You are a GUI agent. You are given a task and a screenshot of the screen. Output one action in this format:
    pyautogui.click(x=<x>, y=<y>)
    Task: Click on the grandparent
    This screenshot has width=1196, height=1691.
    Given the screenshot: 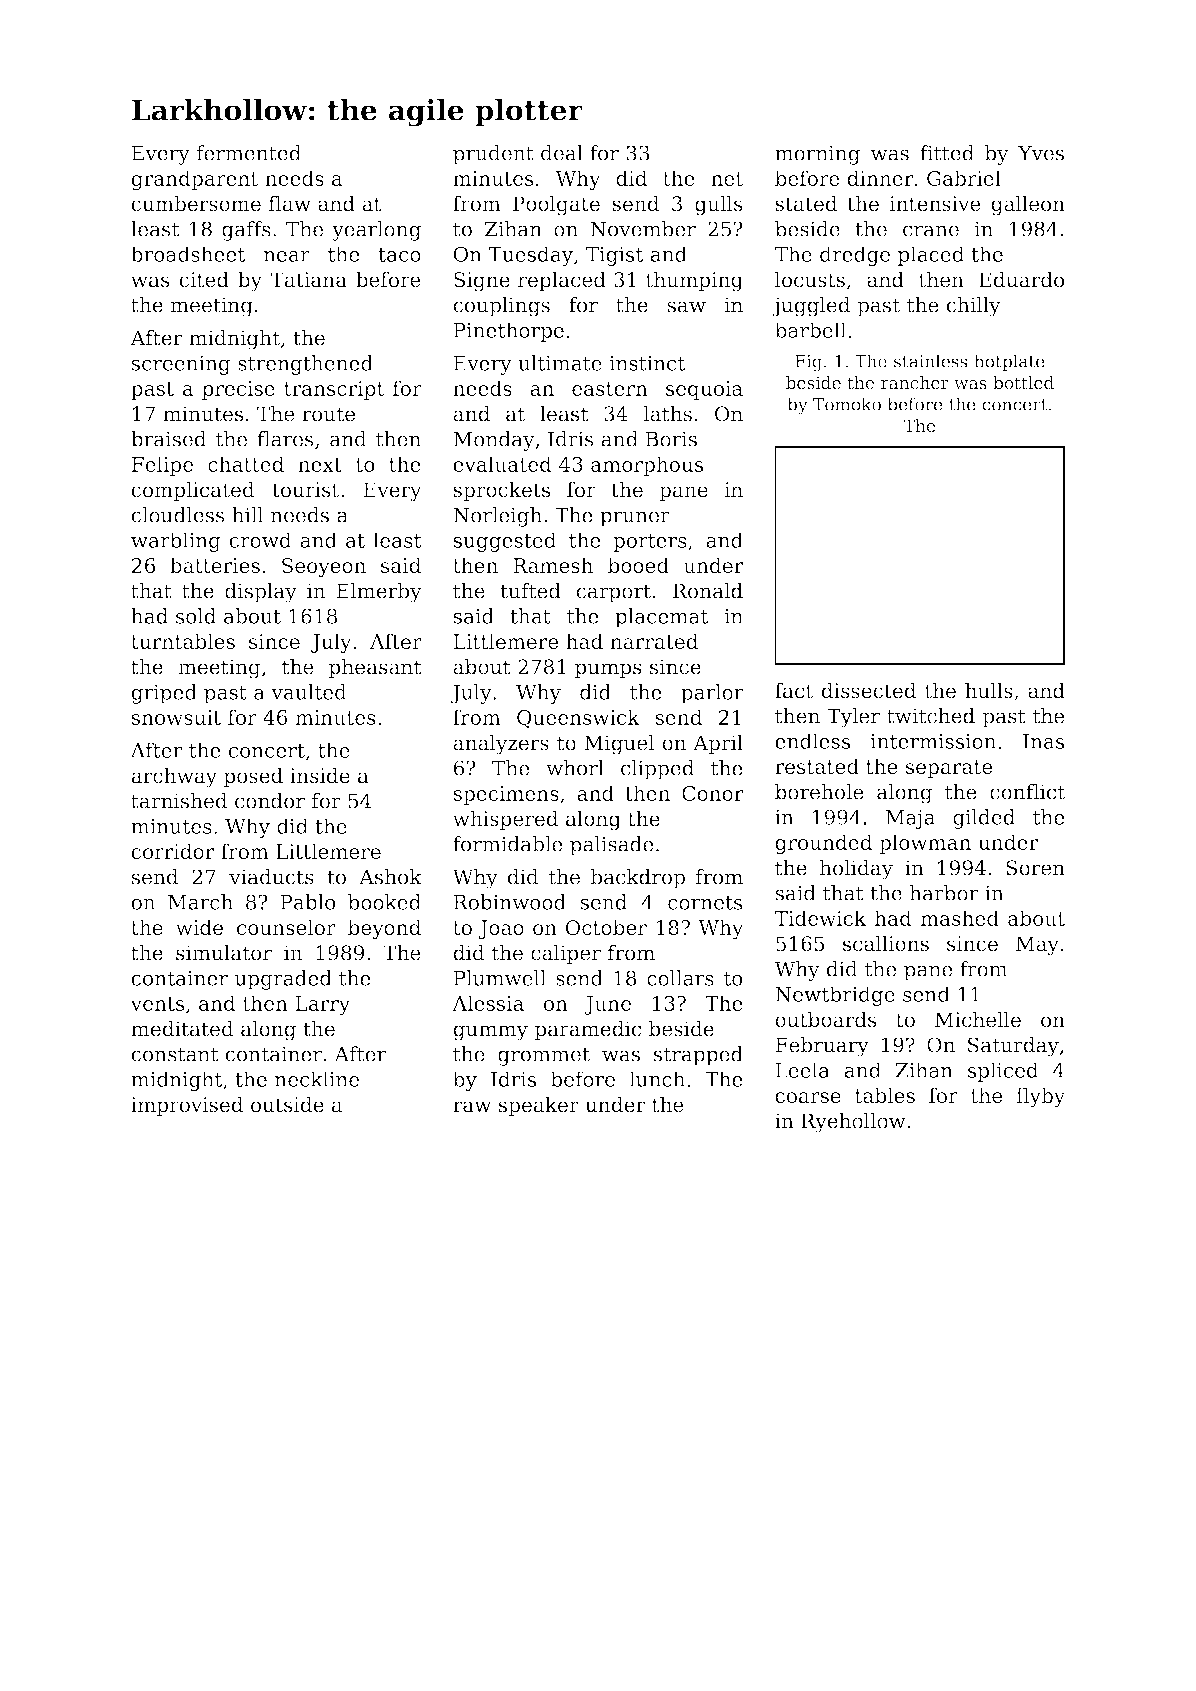 What is the action you would take?
    pyautogui.click(x=194, y=180)
